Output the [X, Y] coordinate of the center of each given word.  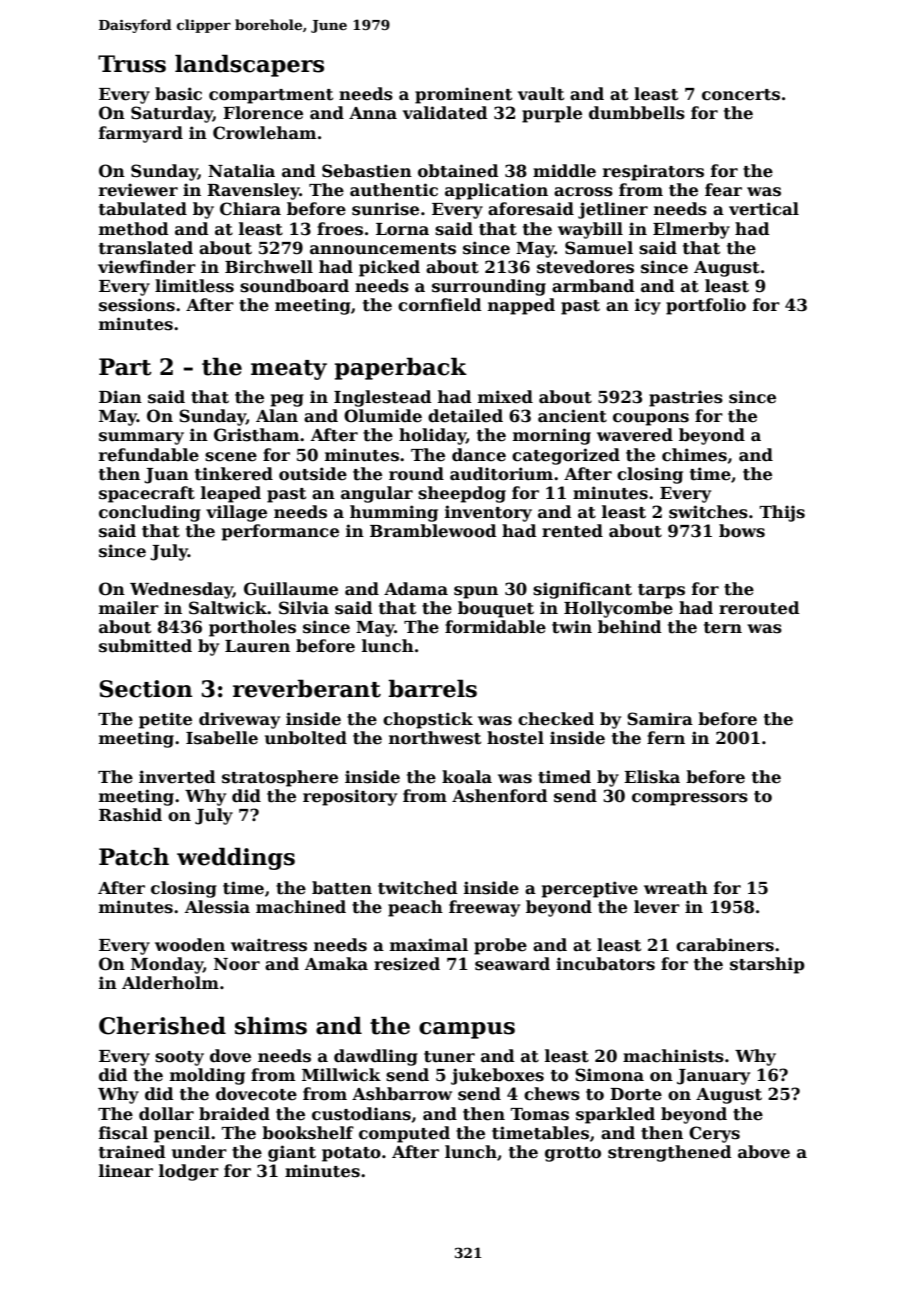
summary [141, 438]
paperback [401, 368]
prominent [463, 95]
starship [767, 965]
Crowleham [264, 133]
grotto [573, 1154]
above [764, 1152]
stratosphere [280, 778]
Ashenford [500, 796]
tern [723, 628]
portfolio [706, 306]
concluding [150, 513]
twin [572, 627]
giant [292, 1153]
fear [723, 190]
